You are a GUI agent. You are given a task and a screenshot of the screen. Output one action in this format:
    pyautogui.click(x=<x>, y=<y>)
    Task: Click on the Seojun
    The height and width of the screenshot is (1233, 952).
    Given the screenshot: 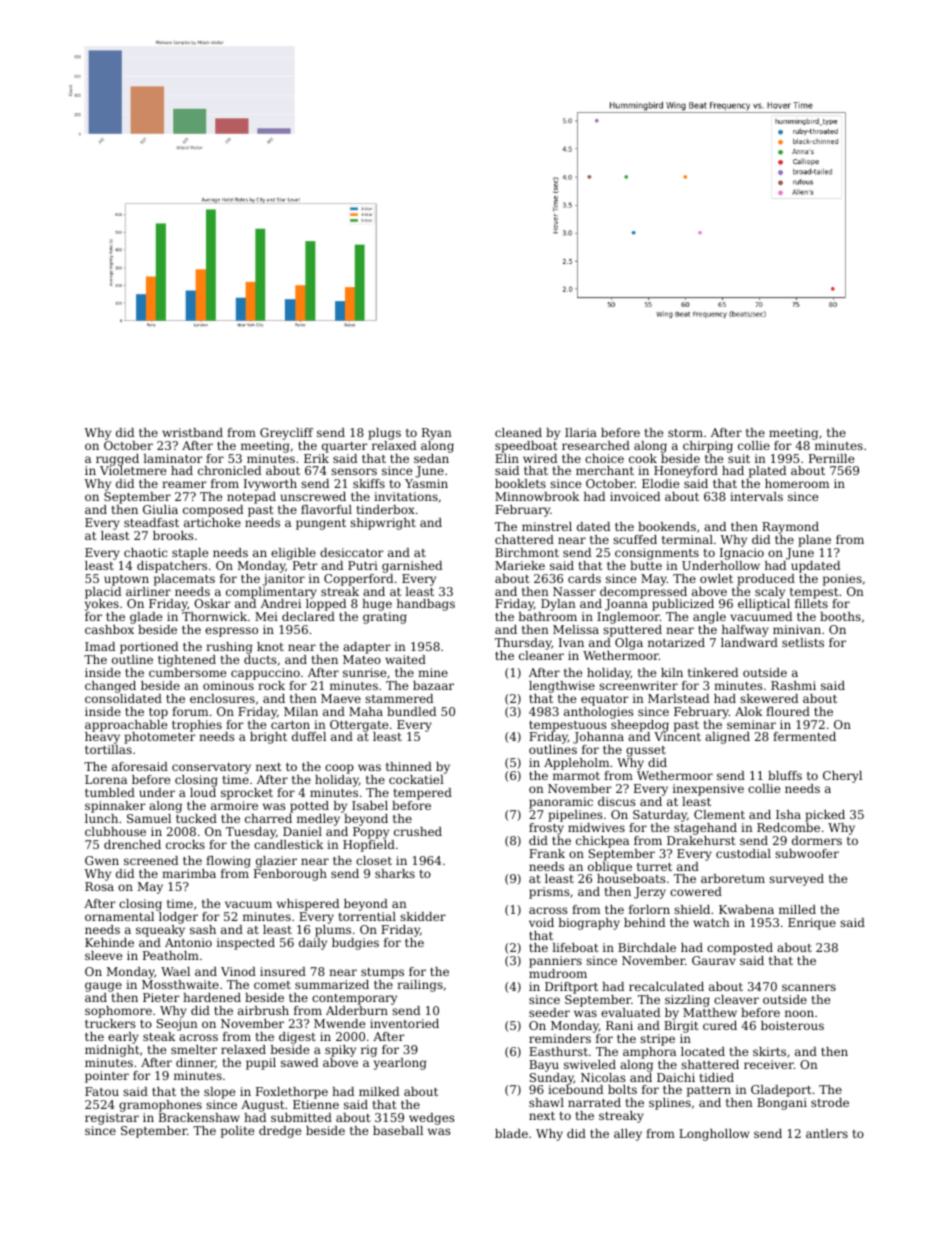 What is the action you would take?
    pyautogui.click(x=177, y=1025)
